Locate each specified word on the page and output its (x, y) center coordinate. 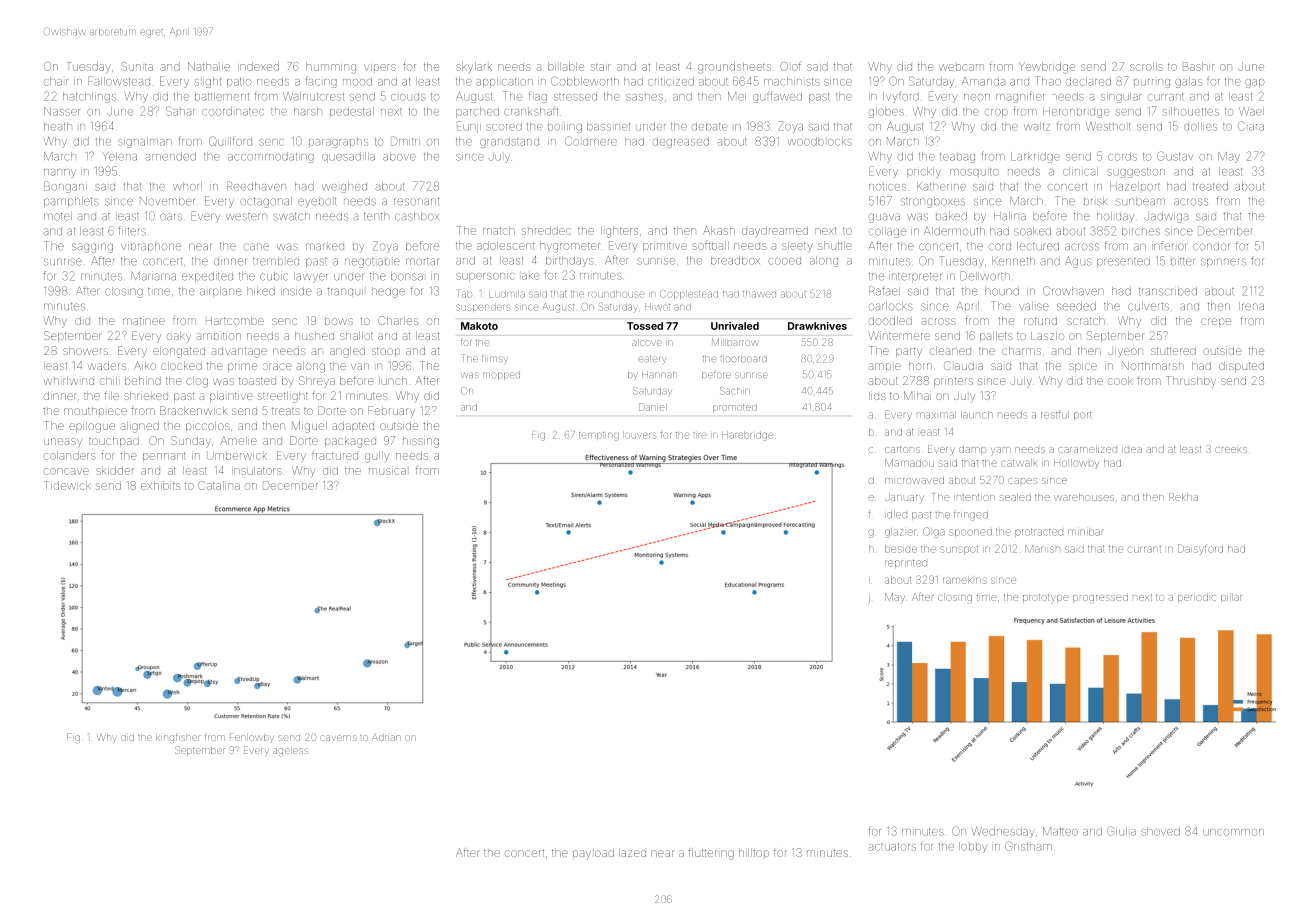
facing (321, 82)
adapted (353, 427)
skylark (474, 67)
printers (953, 382)
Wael (1251, 111)
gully (377, 457)
